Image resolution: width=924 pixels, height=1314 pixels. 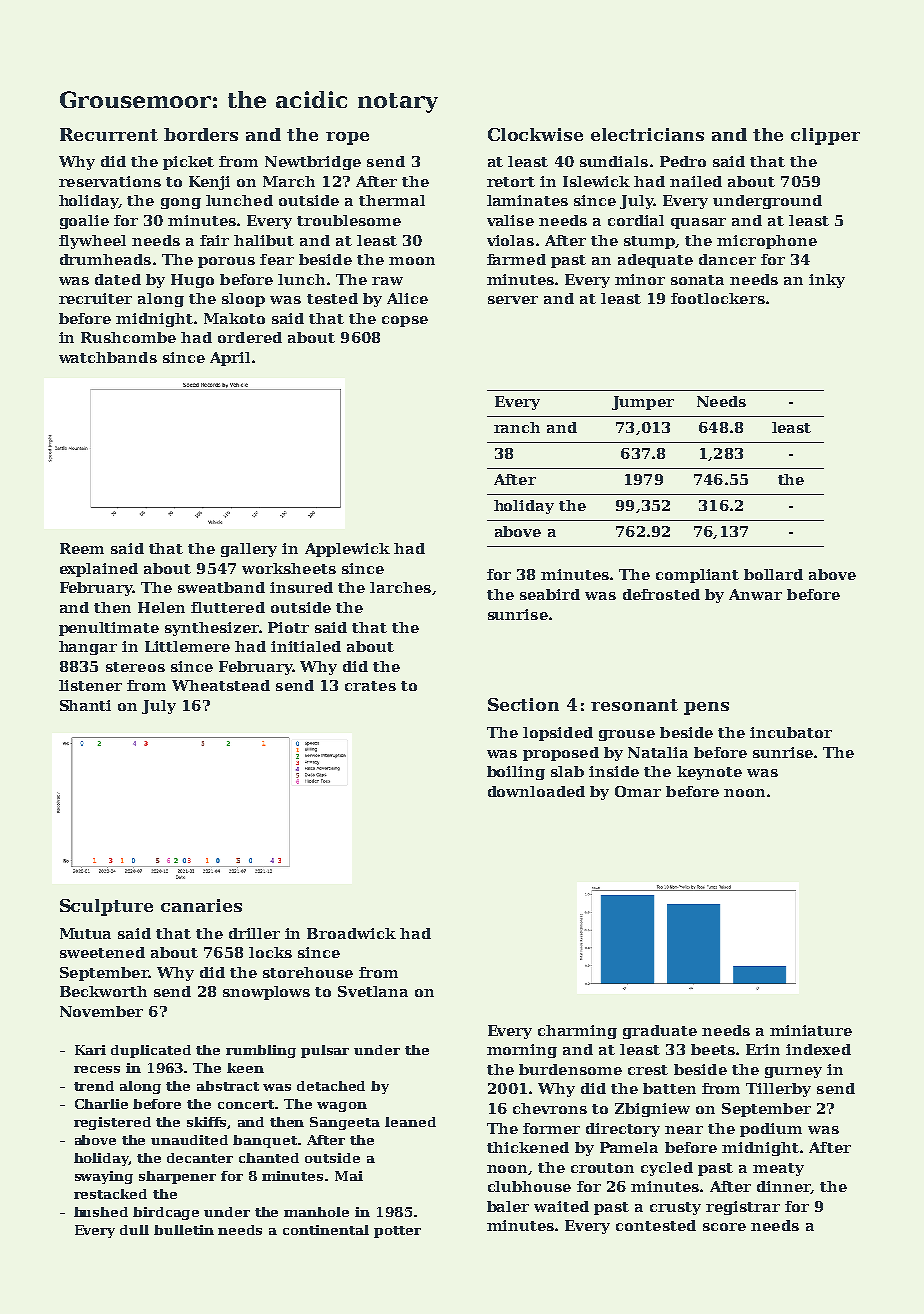 What do you see at coordinates (567, 771) in the image?
I see `slab` at bounding box center [567, 771].
